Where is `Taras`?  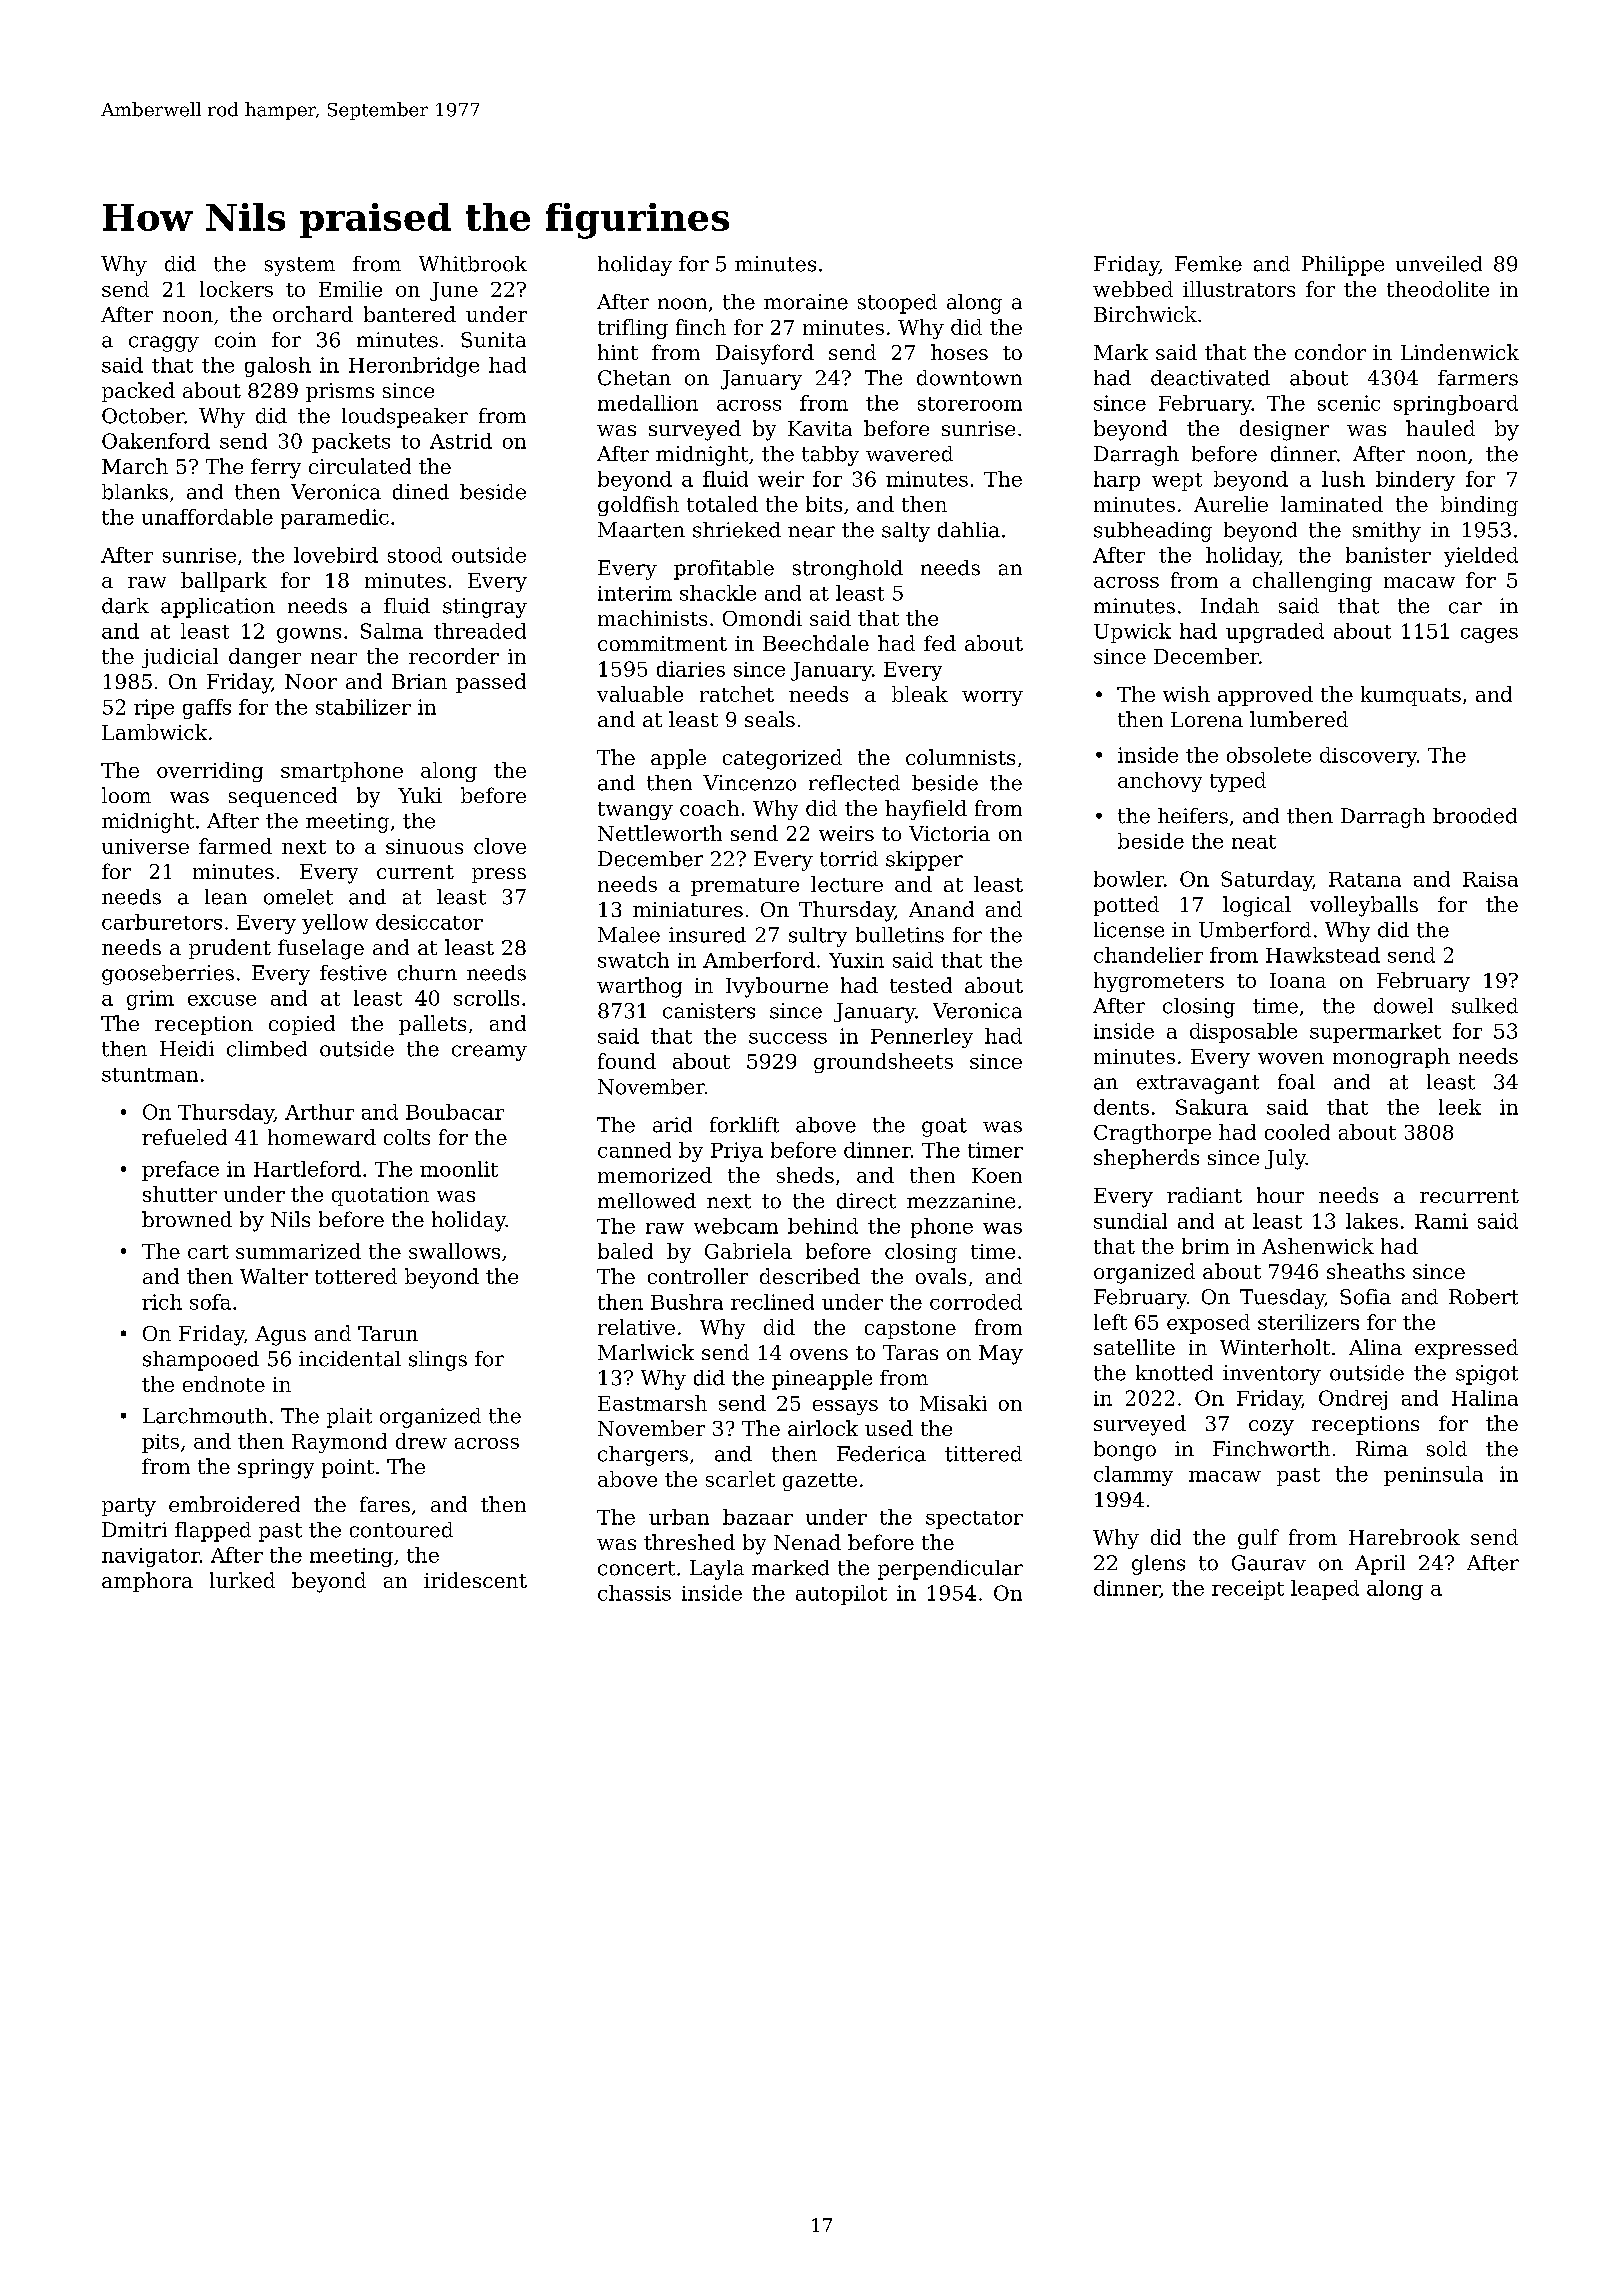 Taras is located at coordinates (910, 1352).
